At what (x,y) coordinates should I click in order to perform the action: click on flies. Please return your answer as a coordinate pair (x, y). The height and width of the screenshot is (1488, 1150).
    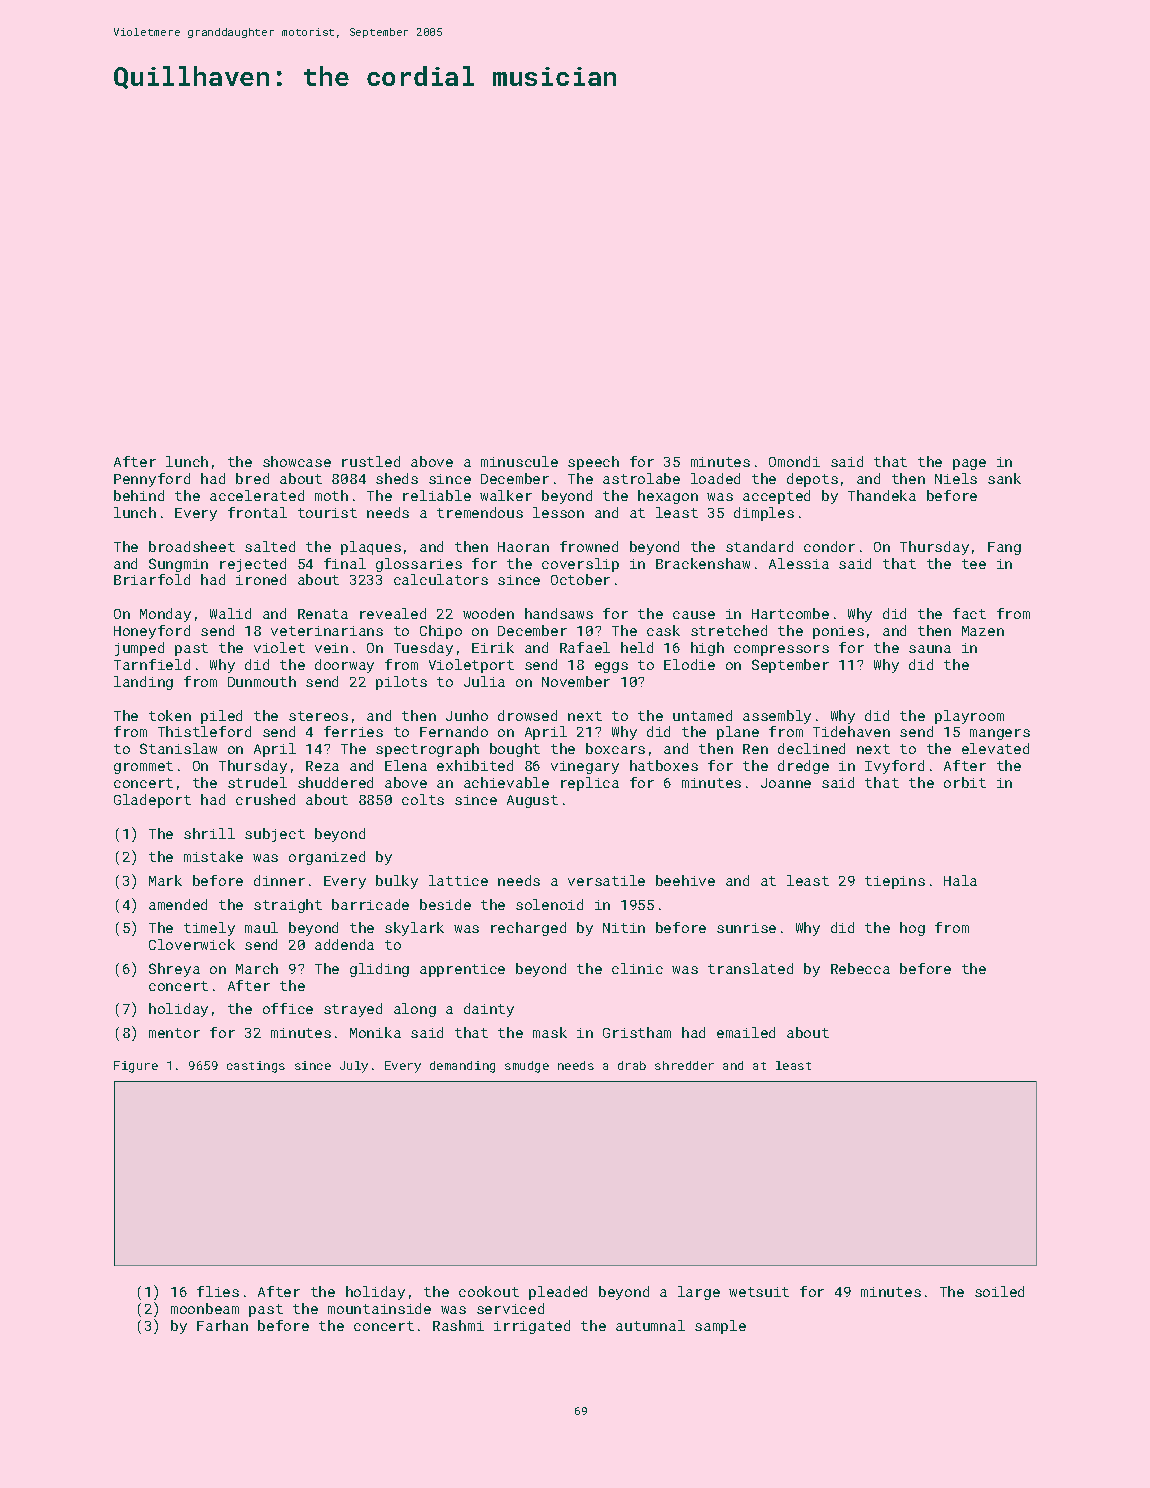
    Looking at the image, I should click on (218, 1291).
